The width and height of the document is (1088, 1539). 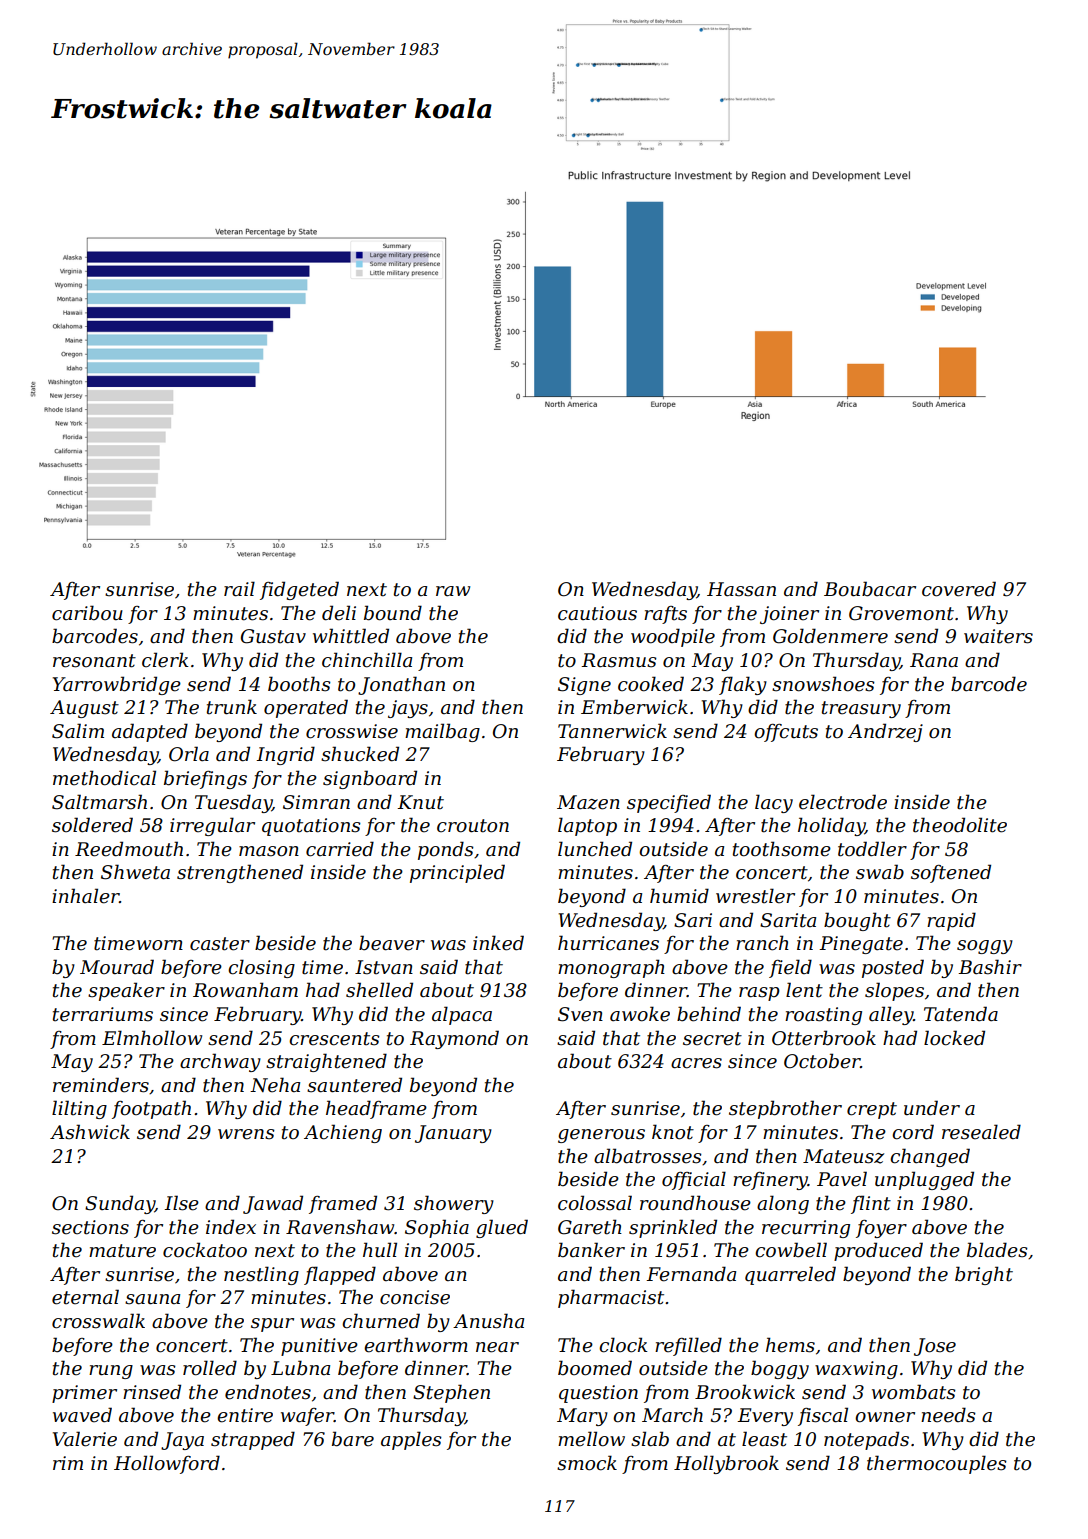 What do you see at coordinates (824, 1038) in the document?
I see `Otterbrook` at bounding box center [824, 1038].
